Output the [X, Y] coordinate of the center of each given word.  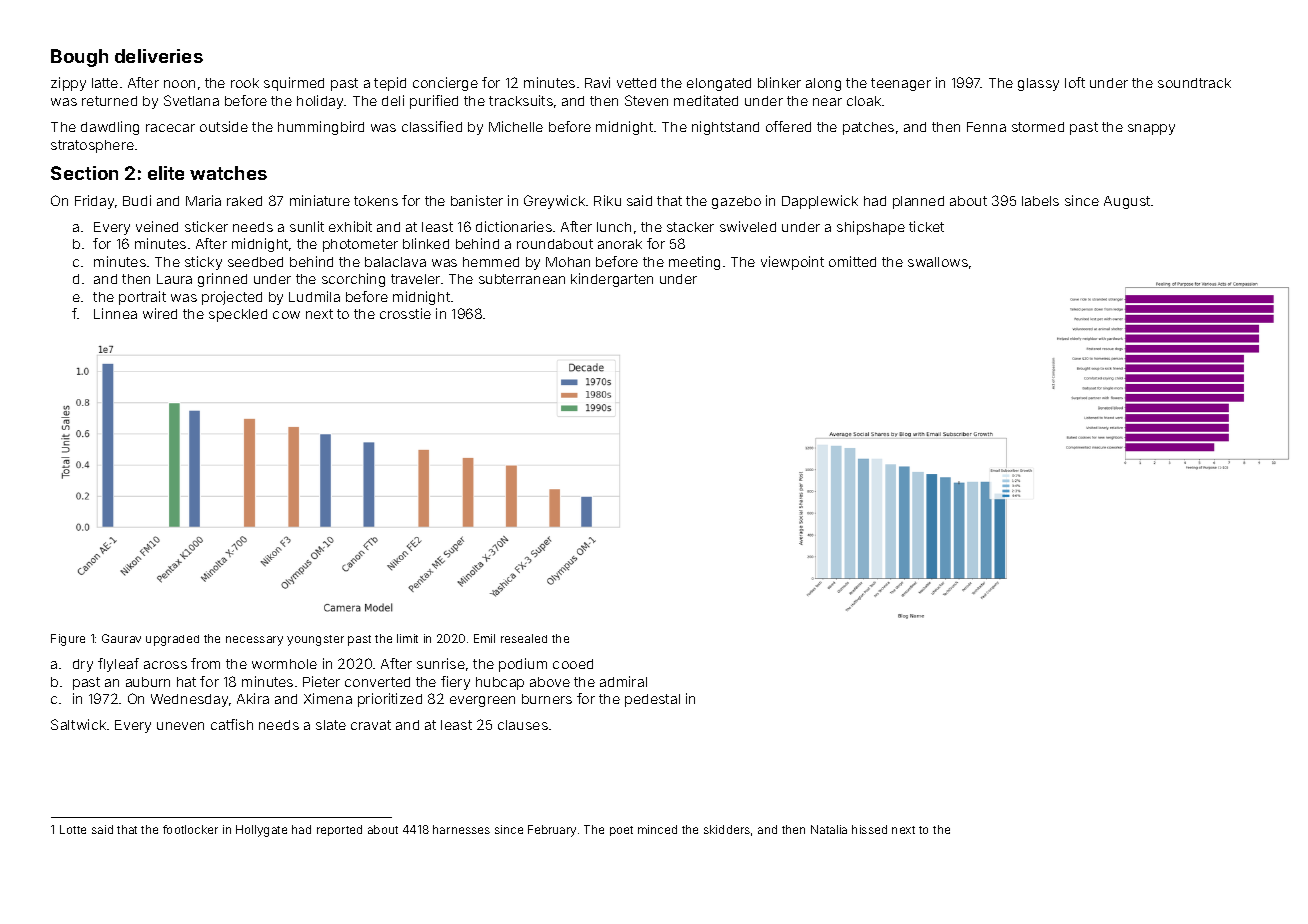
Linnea [115, 313]
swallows [938, 262]
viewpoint [792, 263]
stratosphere [92, 146]
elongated [719, 84]
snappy [1151, 129]
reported [339, 830]
